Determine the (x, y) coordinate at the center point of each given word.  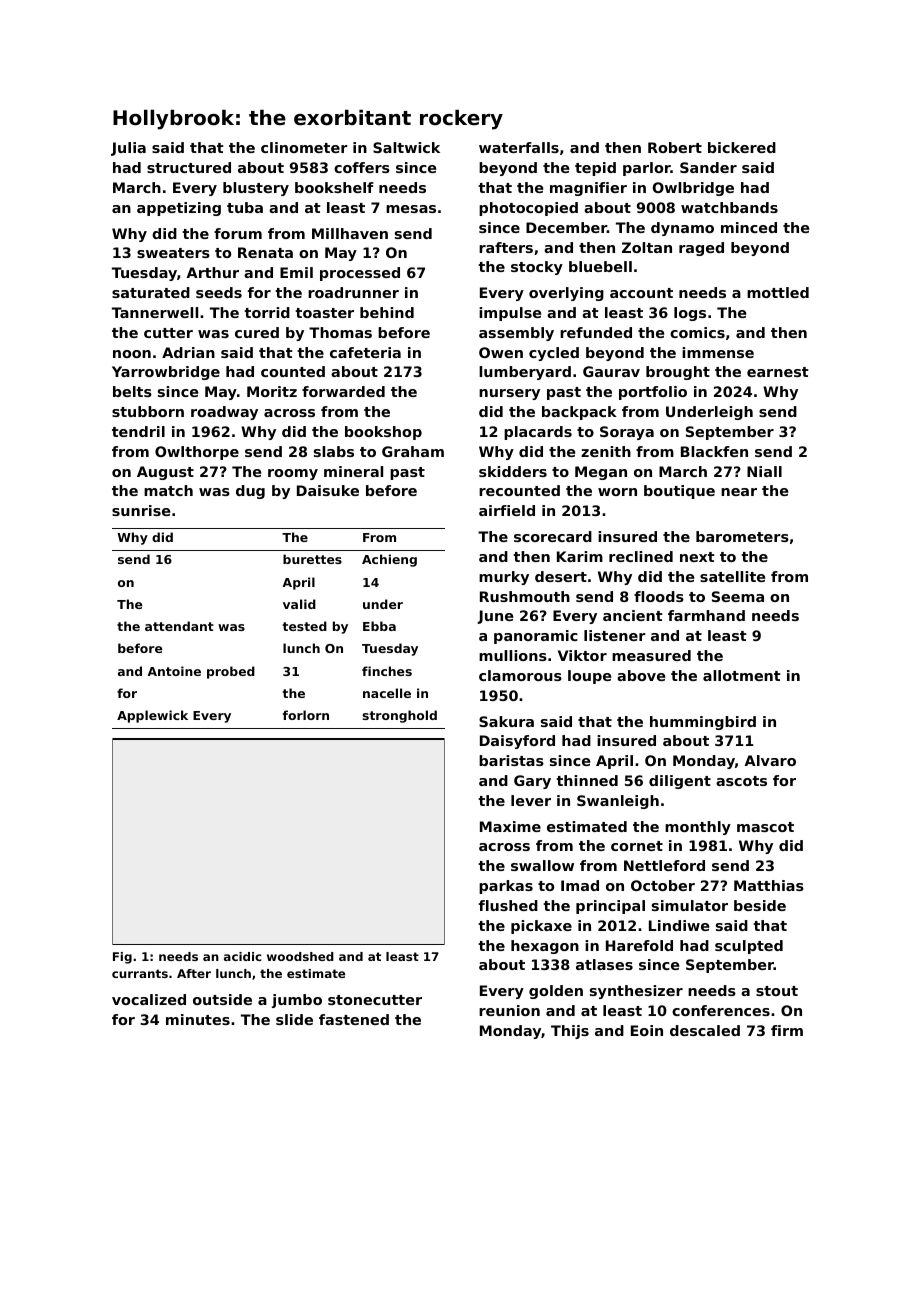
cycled (554, 354)
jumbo (297, 1001)
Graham (413, 451)
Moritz (272, 391)
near (739, 492)
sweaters (173, 253)
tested (304, 626)
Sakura (506, 721)
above (641, 675)
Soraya (627, 433)
